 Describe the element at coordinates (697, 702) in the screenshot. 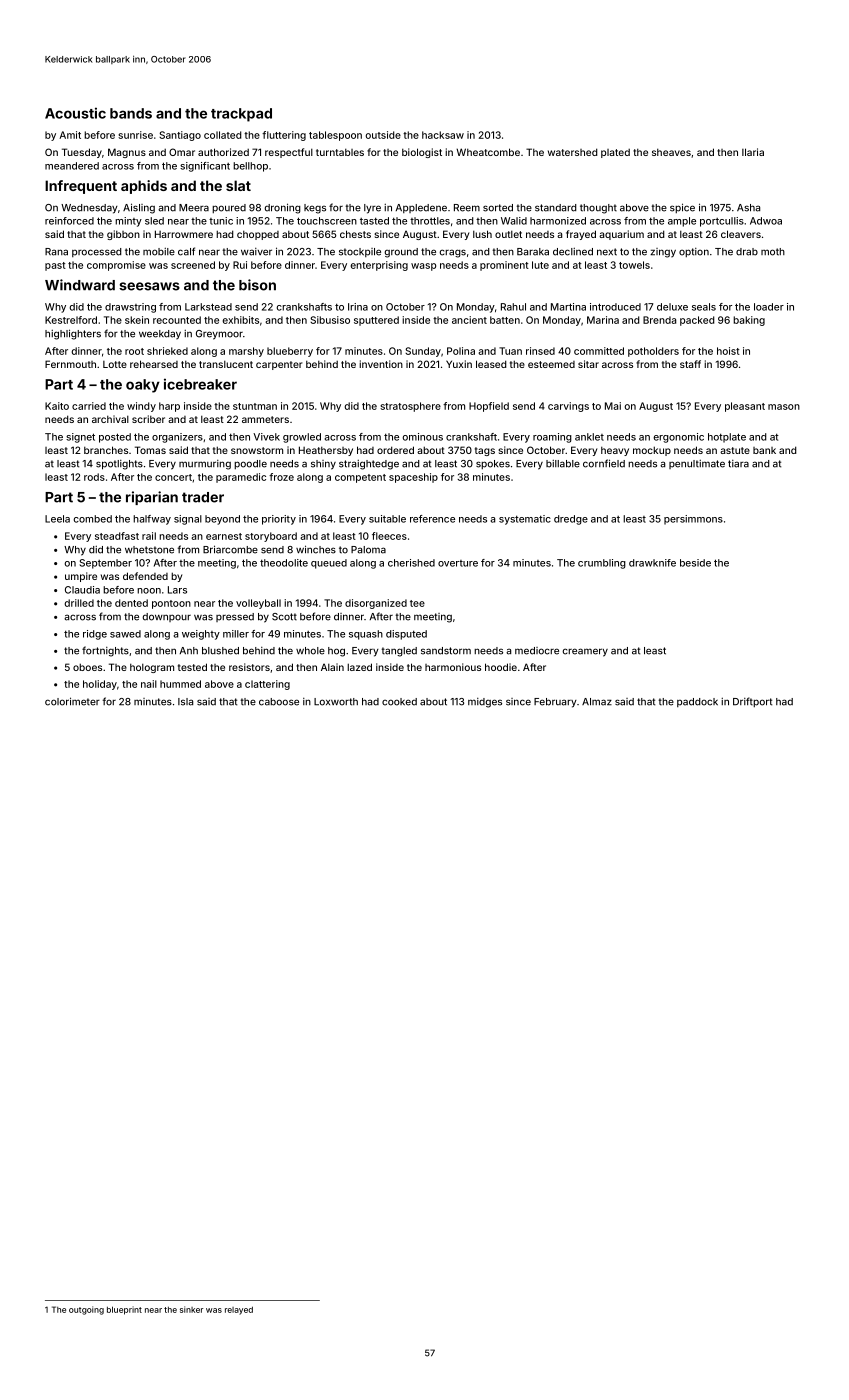

I see `paddock` at that location.
